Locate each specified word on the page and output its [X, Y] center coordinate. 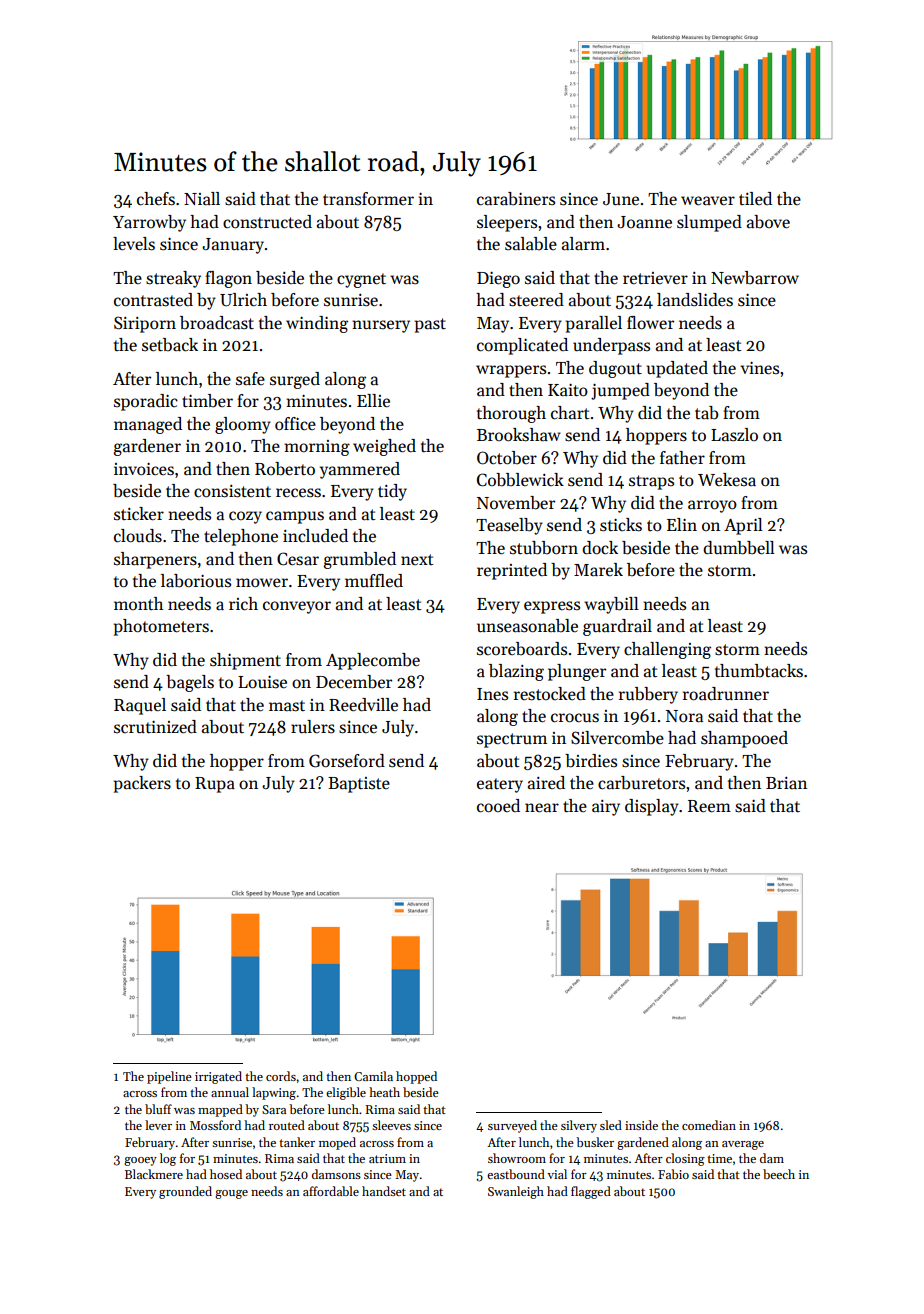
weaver [708, 201]
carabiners [516, 199]
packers [142, 784]
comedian [709, 1125]
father [682, 458]
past [430, 325]
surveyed [512, 1126]
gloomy [243, 425]
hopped [416, 1077]
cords [281, 1076]
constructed [267, 222]
